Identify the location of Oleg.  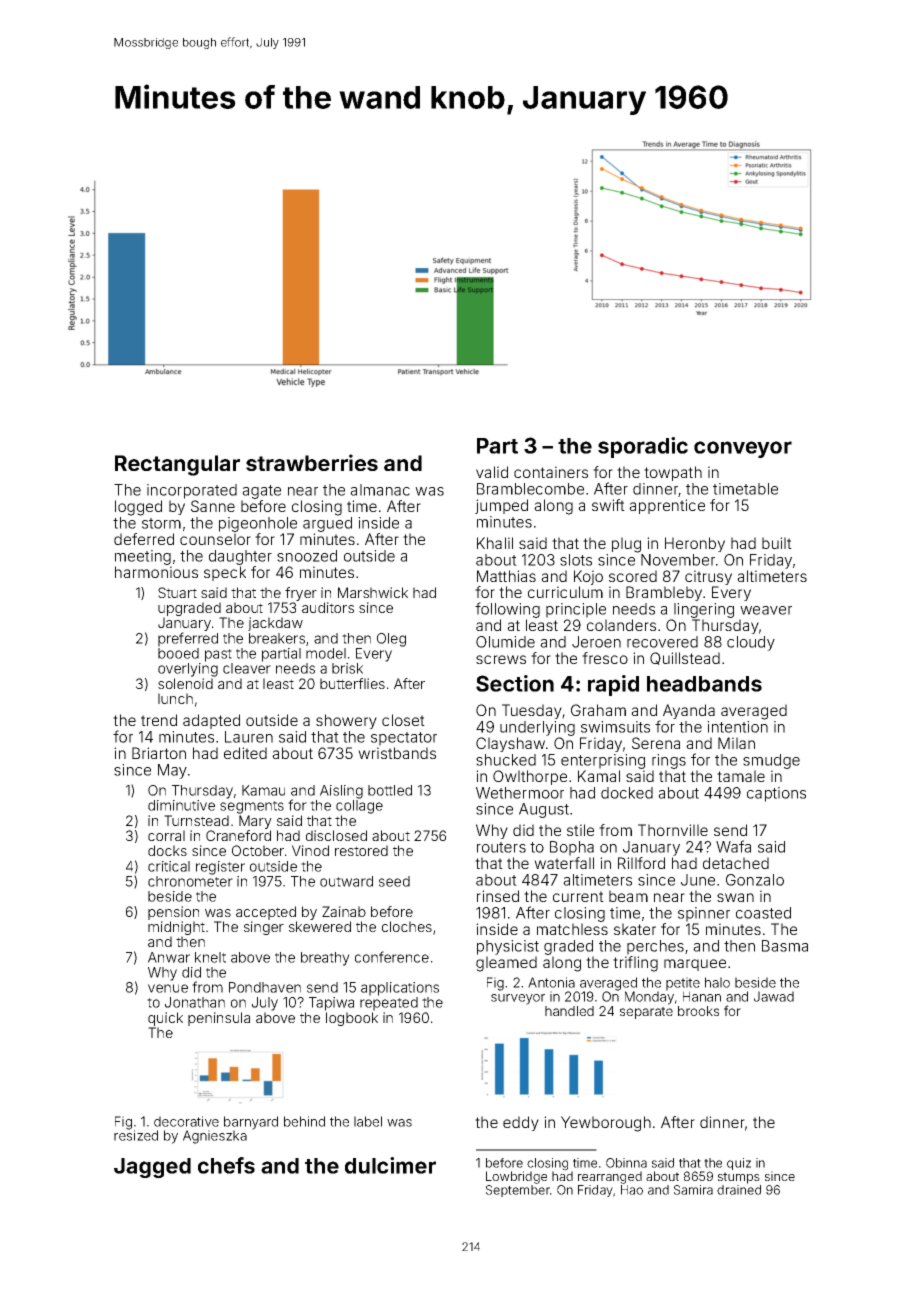
(391, 640).
